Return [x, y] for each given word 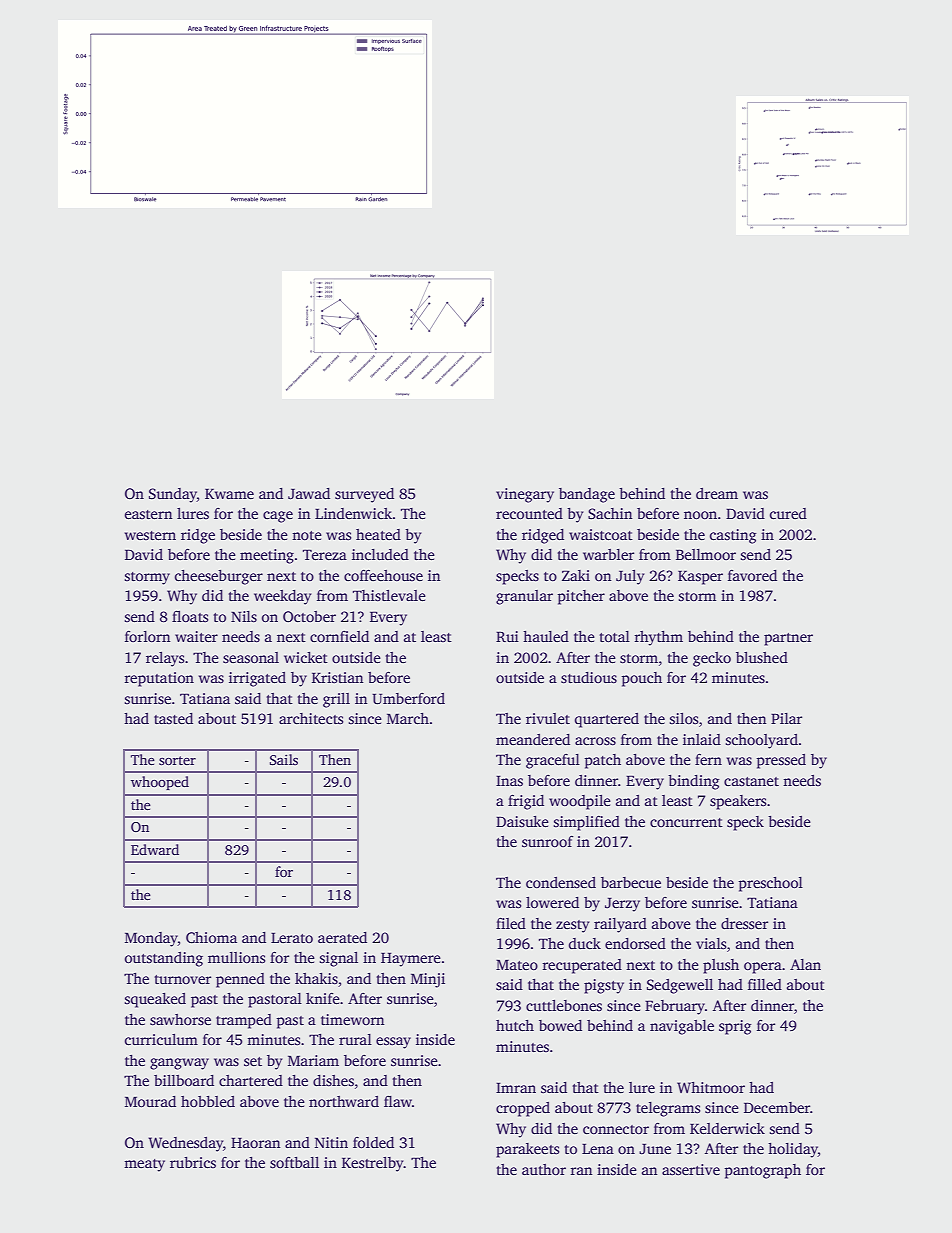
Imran [516, 1088]
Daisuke [522, 821]
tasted [173, 718]
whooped [160, 783]
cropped [523, 1109]
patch [602, 761]
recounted [529, 513]
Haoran [255, 1143]
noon [700, 515]
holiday [793, 1150]
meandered [533, 739]
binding [693, 782]
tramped [244, 1021]
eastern [148, 514]
